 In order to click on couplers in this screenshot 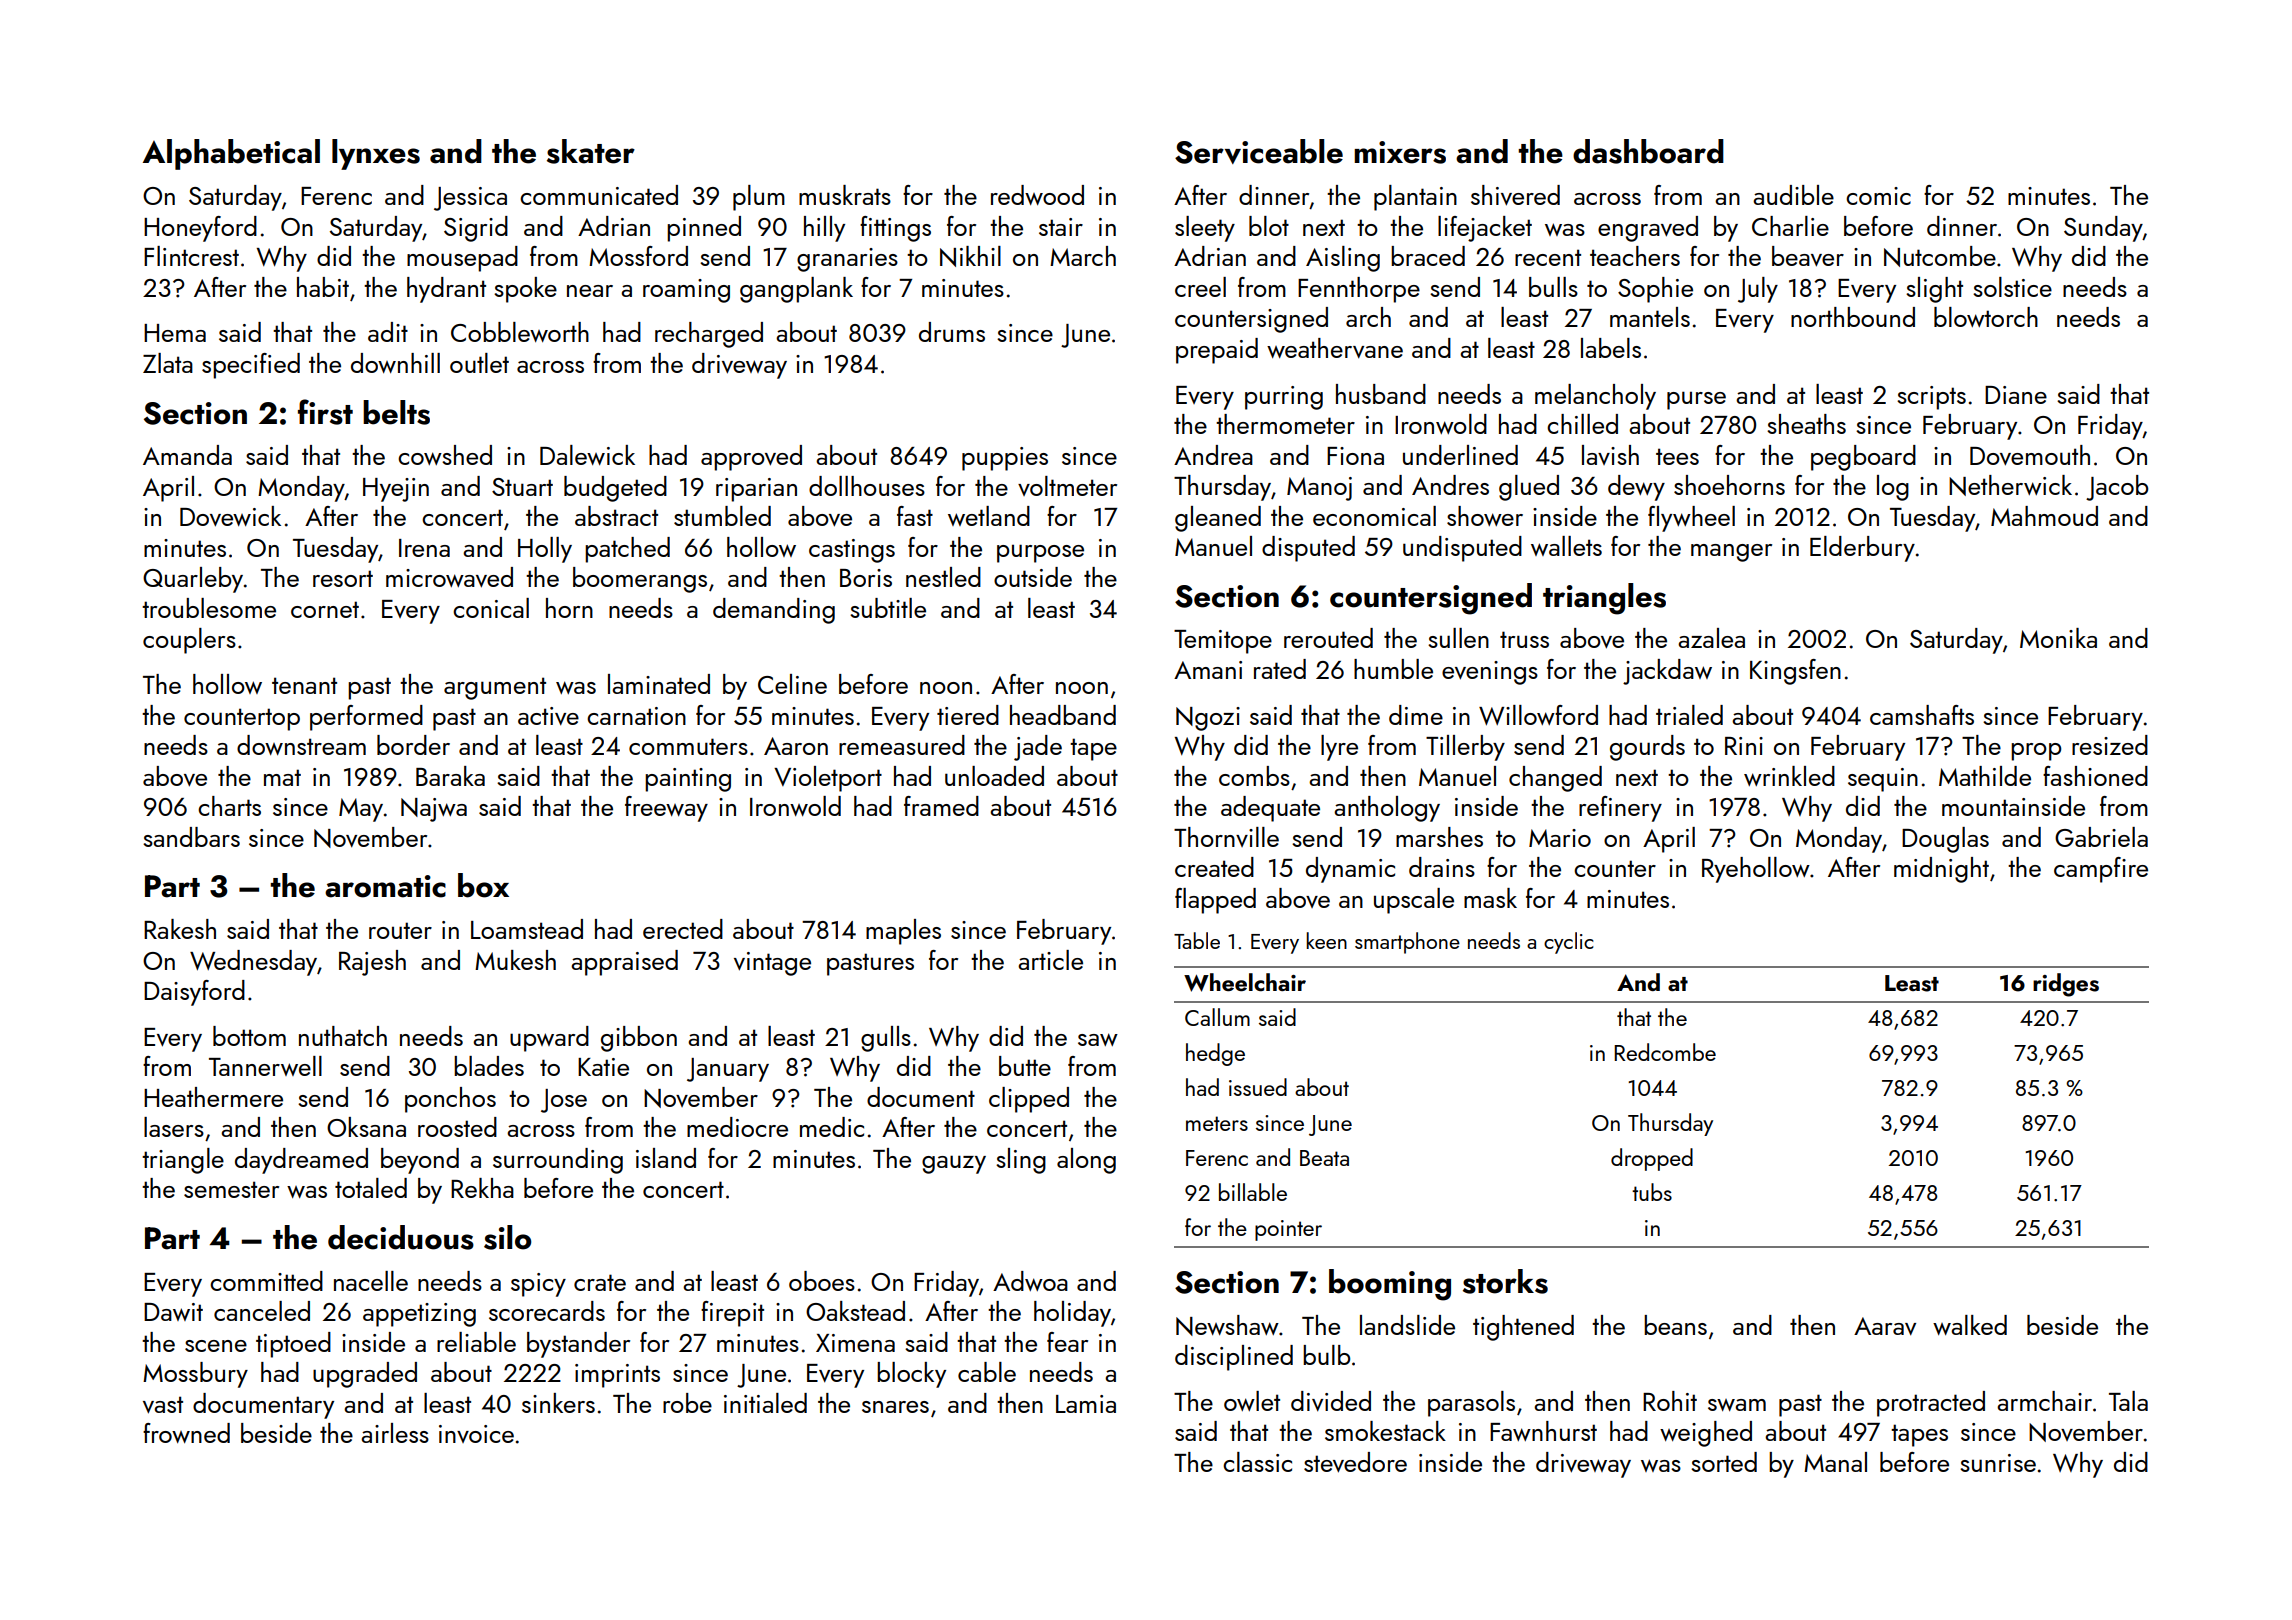, I will do `click(189, 641)`.
